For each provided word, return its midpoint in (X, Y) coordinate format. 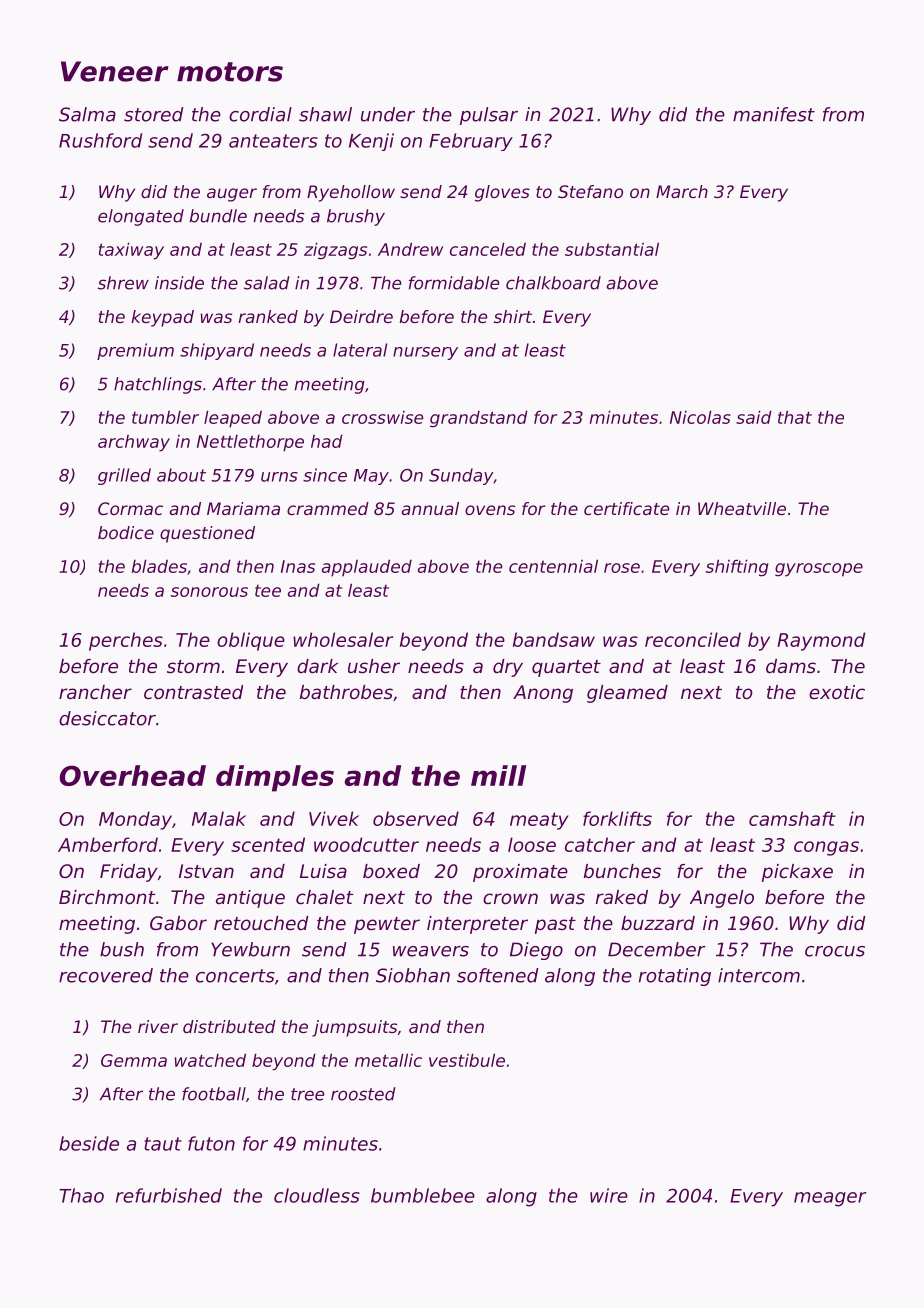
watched (210, 1060)
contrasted (193, 692)
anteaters (273, 141)
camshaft (792, 818)
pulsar (489, 116)
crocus (835, 951)
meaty (539, 821)
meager (830, 1199)
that (795, 417)
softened (498, 975)
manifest (774, 114)
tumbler (165, 417)
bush (122, 949)
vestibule (467, 1060)
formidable (454, 283)
